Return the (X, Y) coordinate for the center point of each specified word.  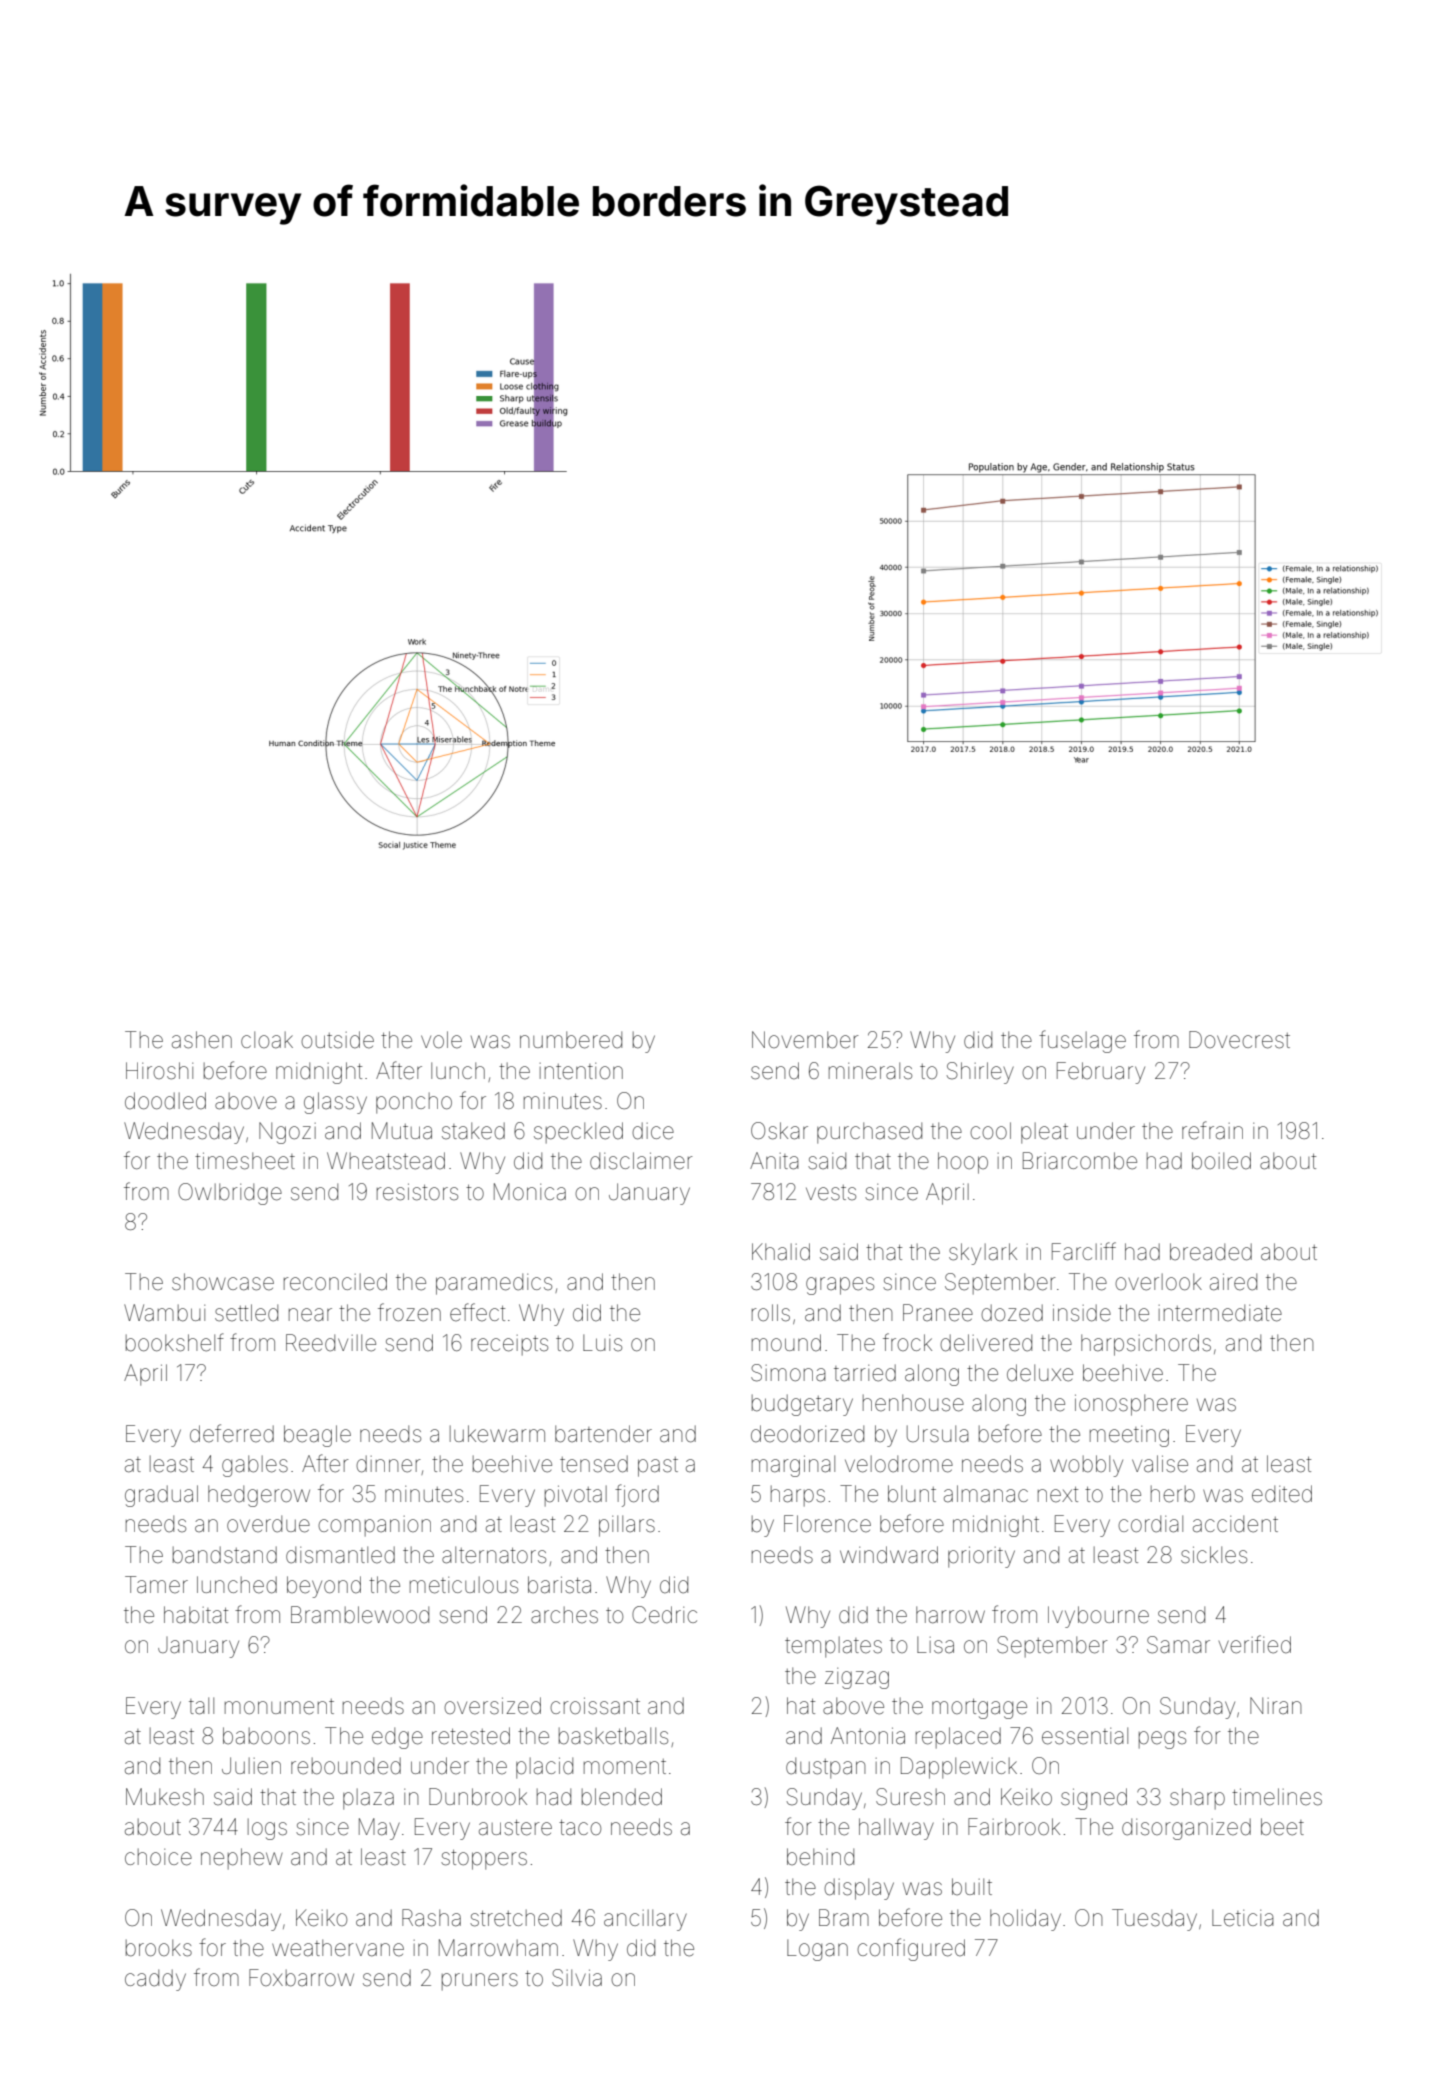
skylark (983, 1254)
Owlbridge (230, 1194)
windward (889, 1555)
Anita (774, 1161)
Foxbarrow (301, 1978)
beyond (324, 1587)
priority (981, 1557)
